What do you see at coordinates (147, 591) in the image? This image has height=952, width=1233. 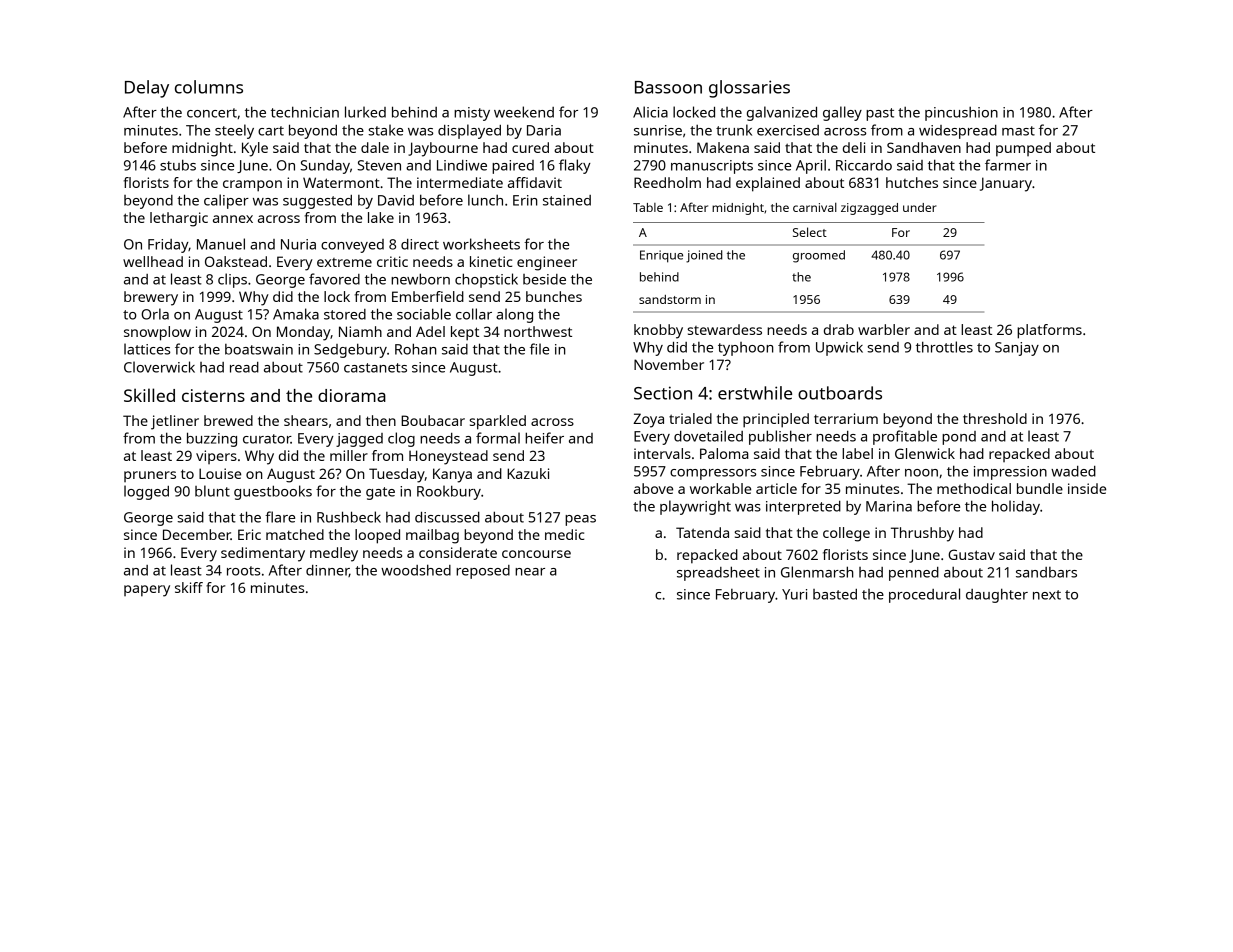 I see `papery` at bounding box center [147, 591].
